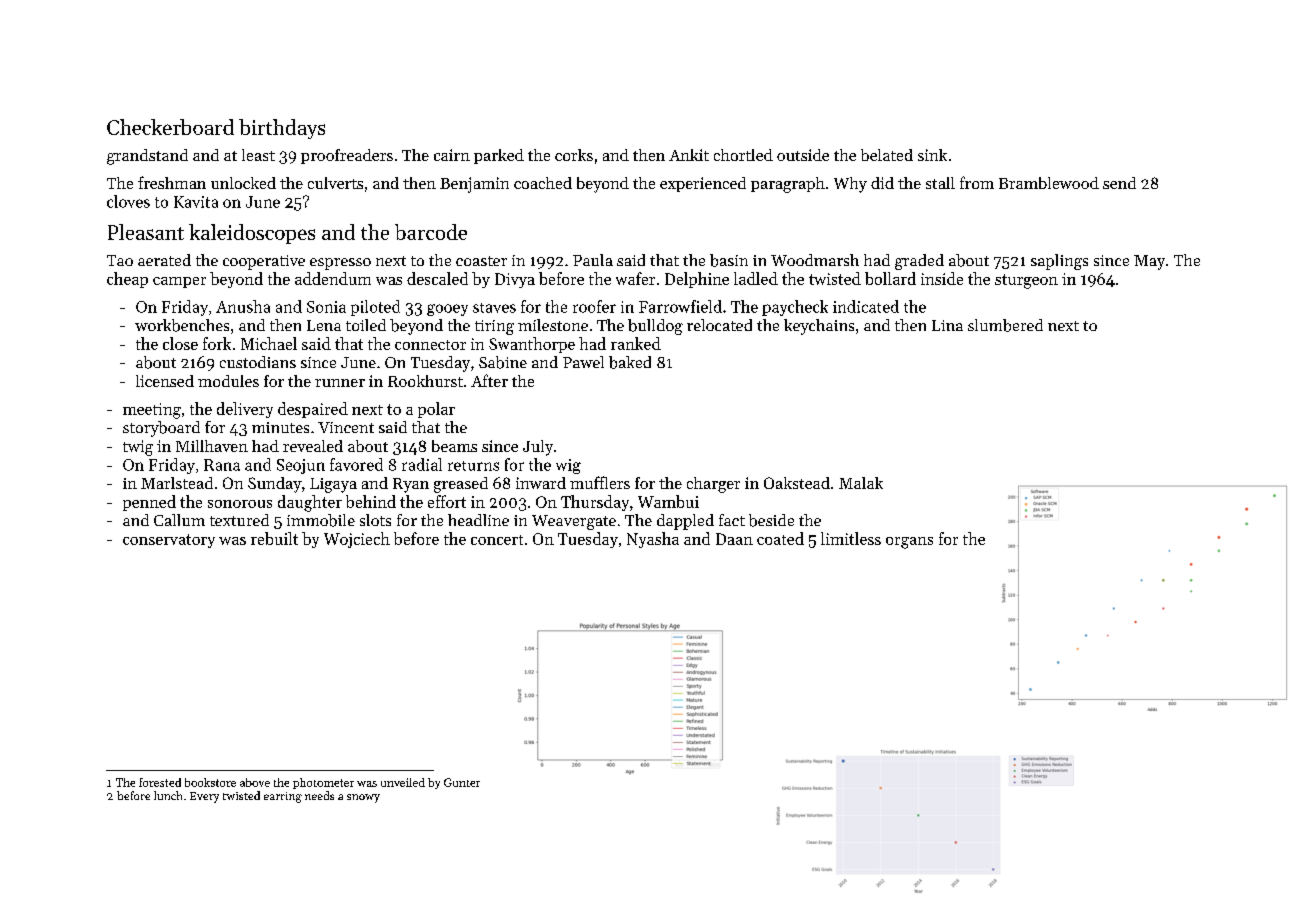 The width and height of the screenshot is (1308, 924). Describe the element at coordinates (462, 782) in the screenshot. I see `Gunter` at that location.
